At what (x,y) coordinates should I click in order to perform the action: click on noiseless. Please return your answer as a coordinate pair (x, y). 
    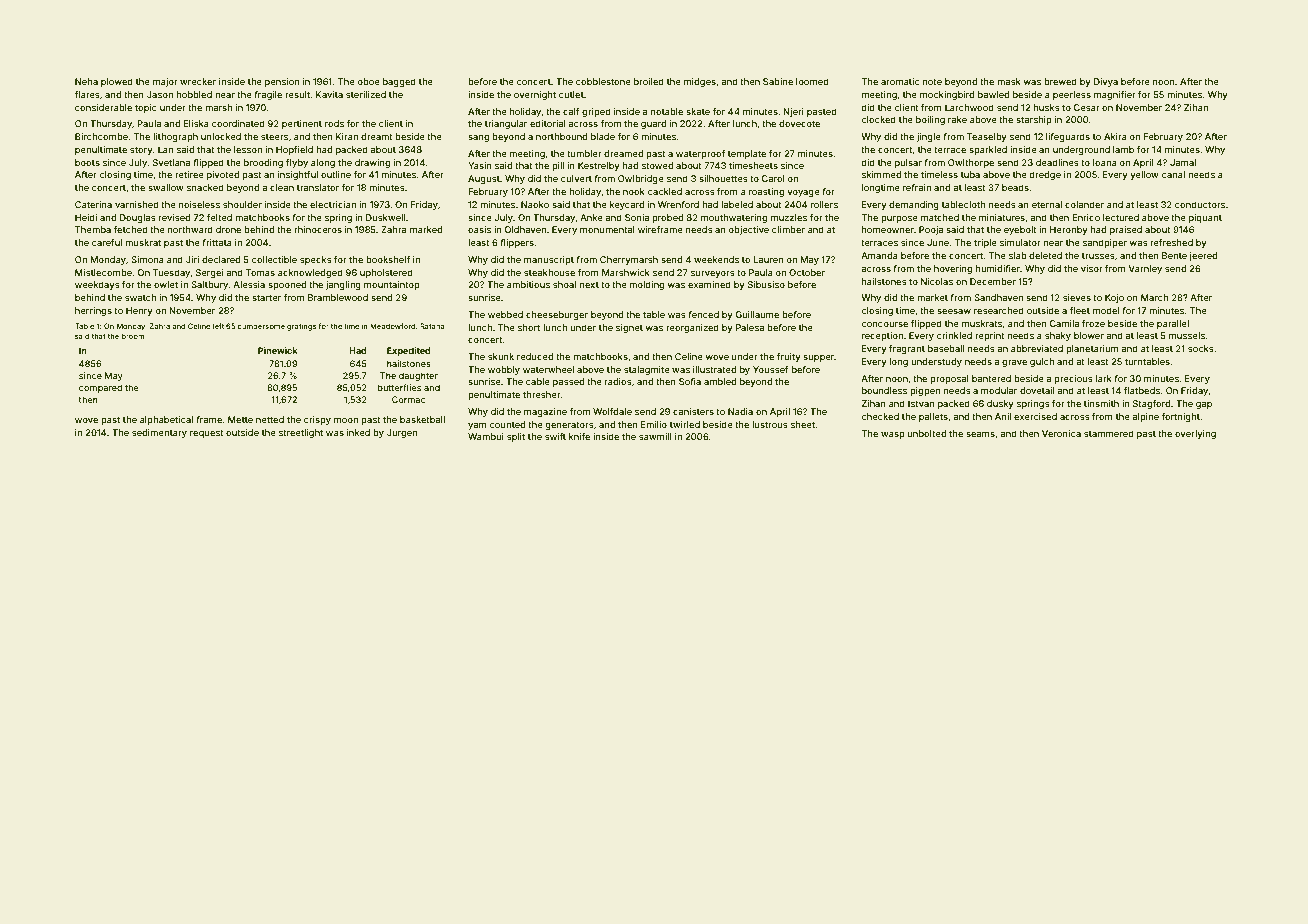
    Looking at the image, I should click on (199, 204).
